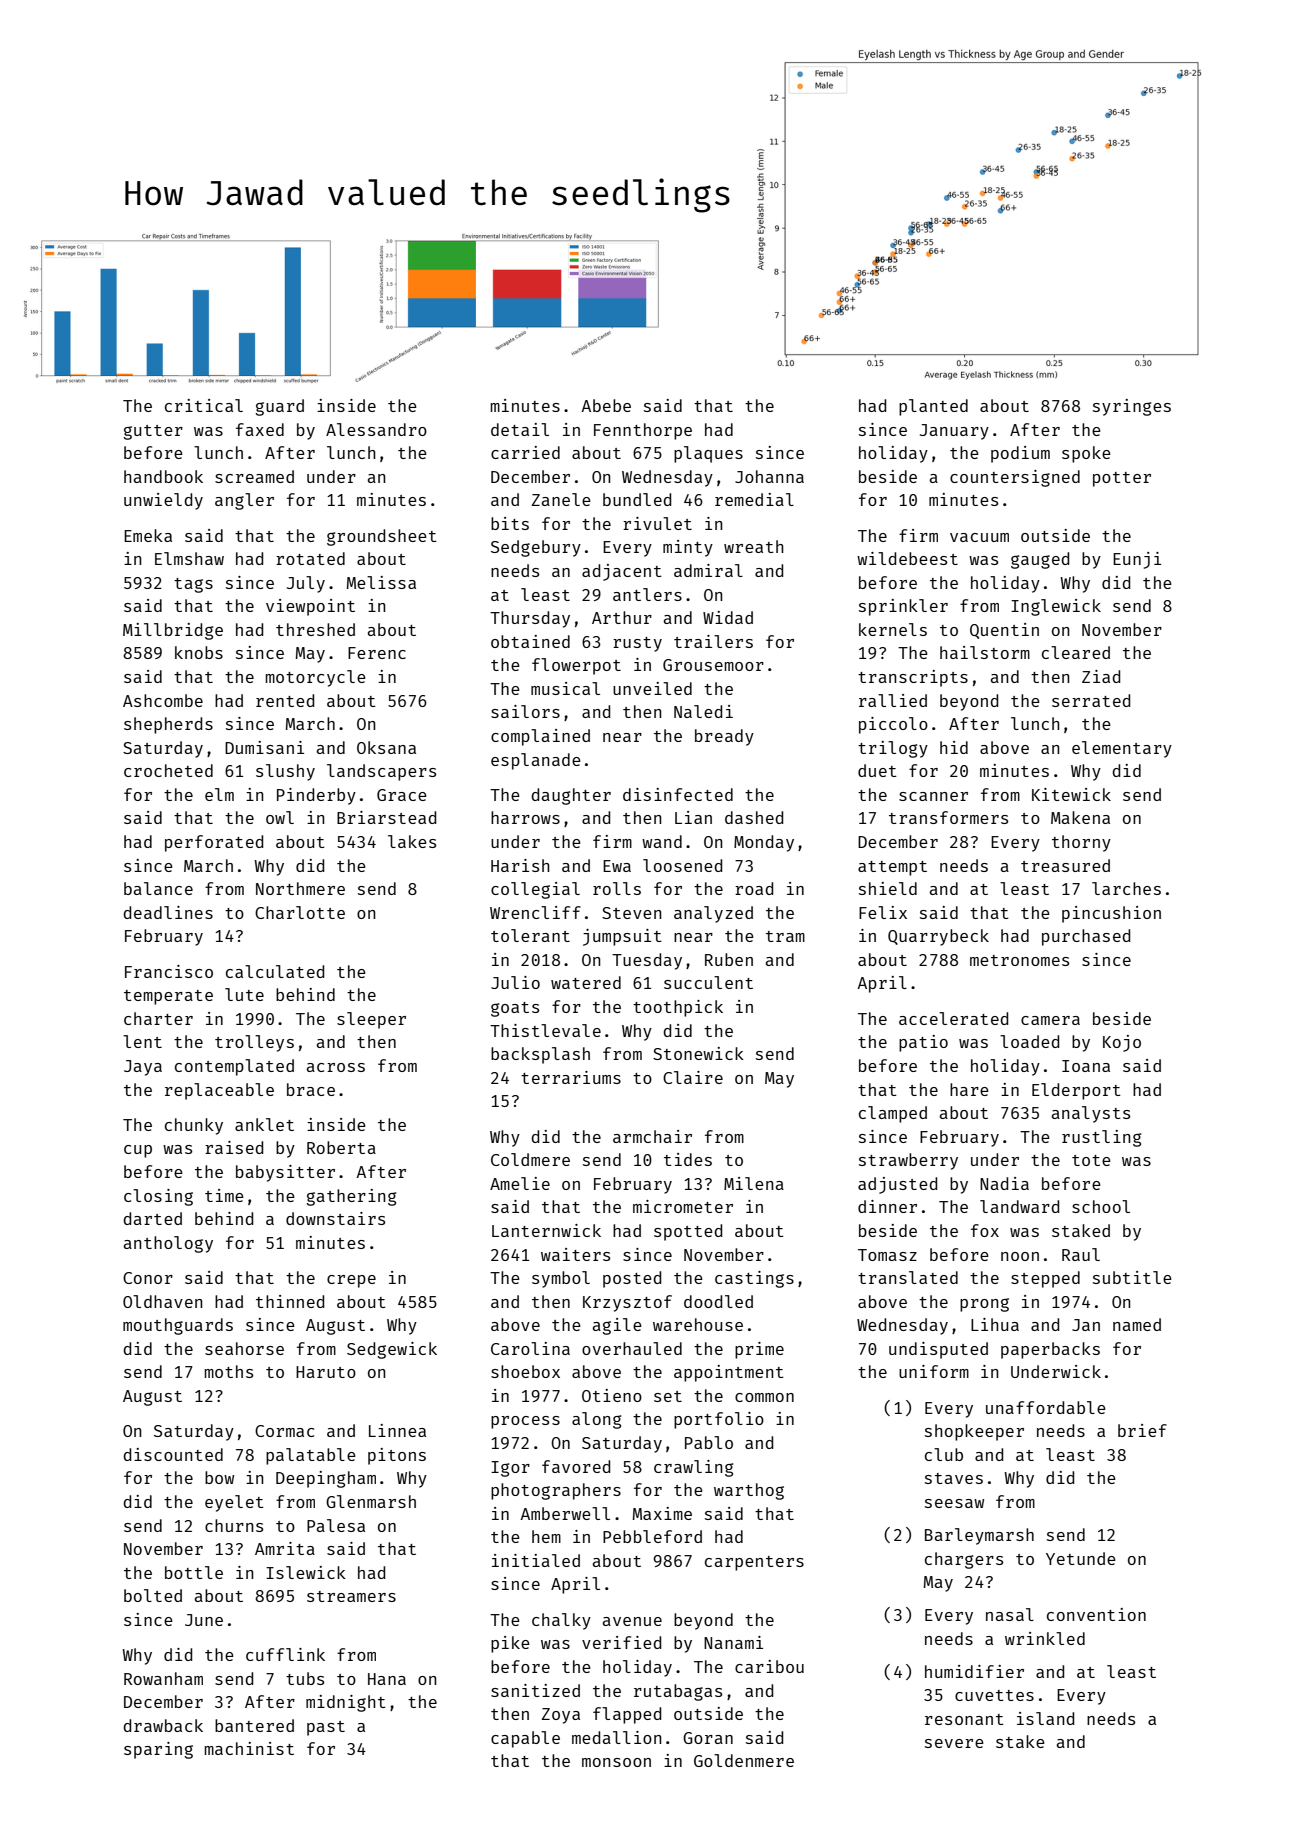  What do you see at coordinates (382, 537) in the screenshot?
I see `groundsheet` at bounding box center [382, 537].
